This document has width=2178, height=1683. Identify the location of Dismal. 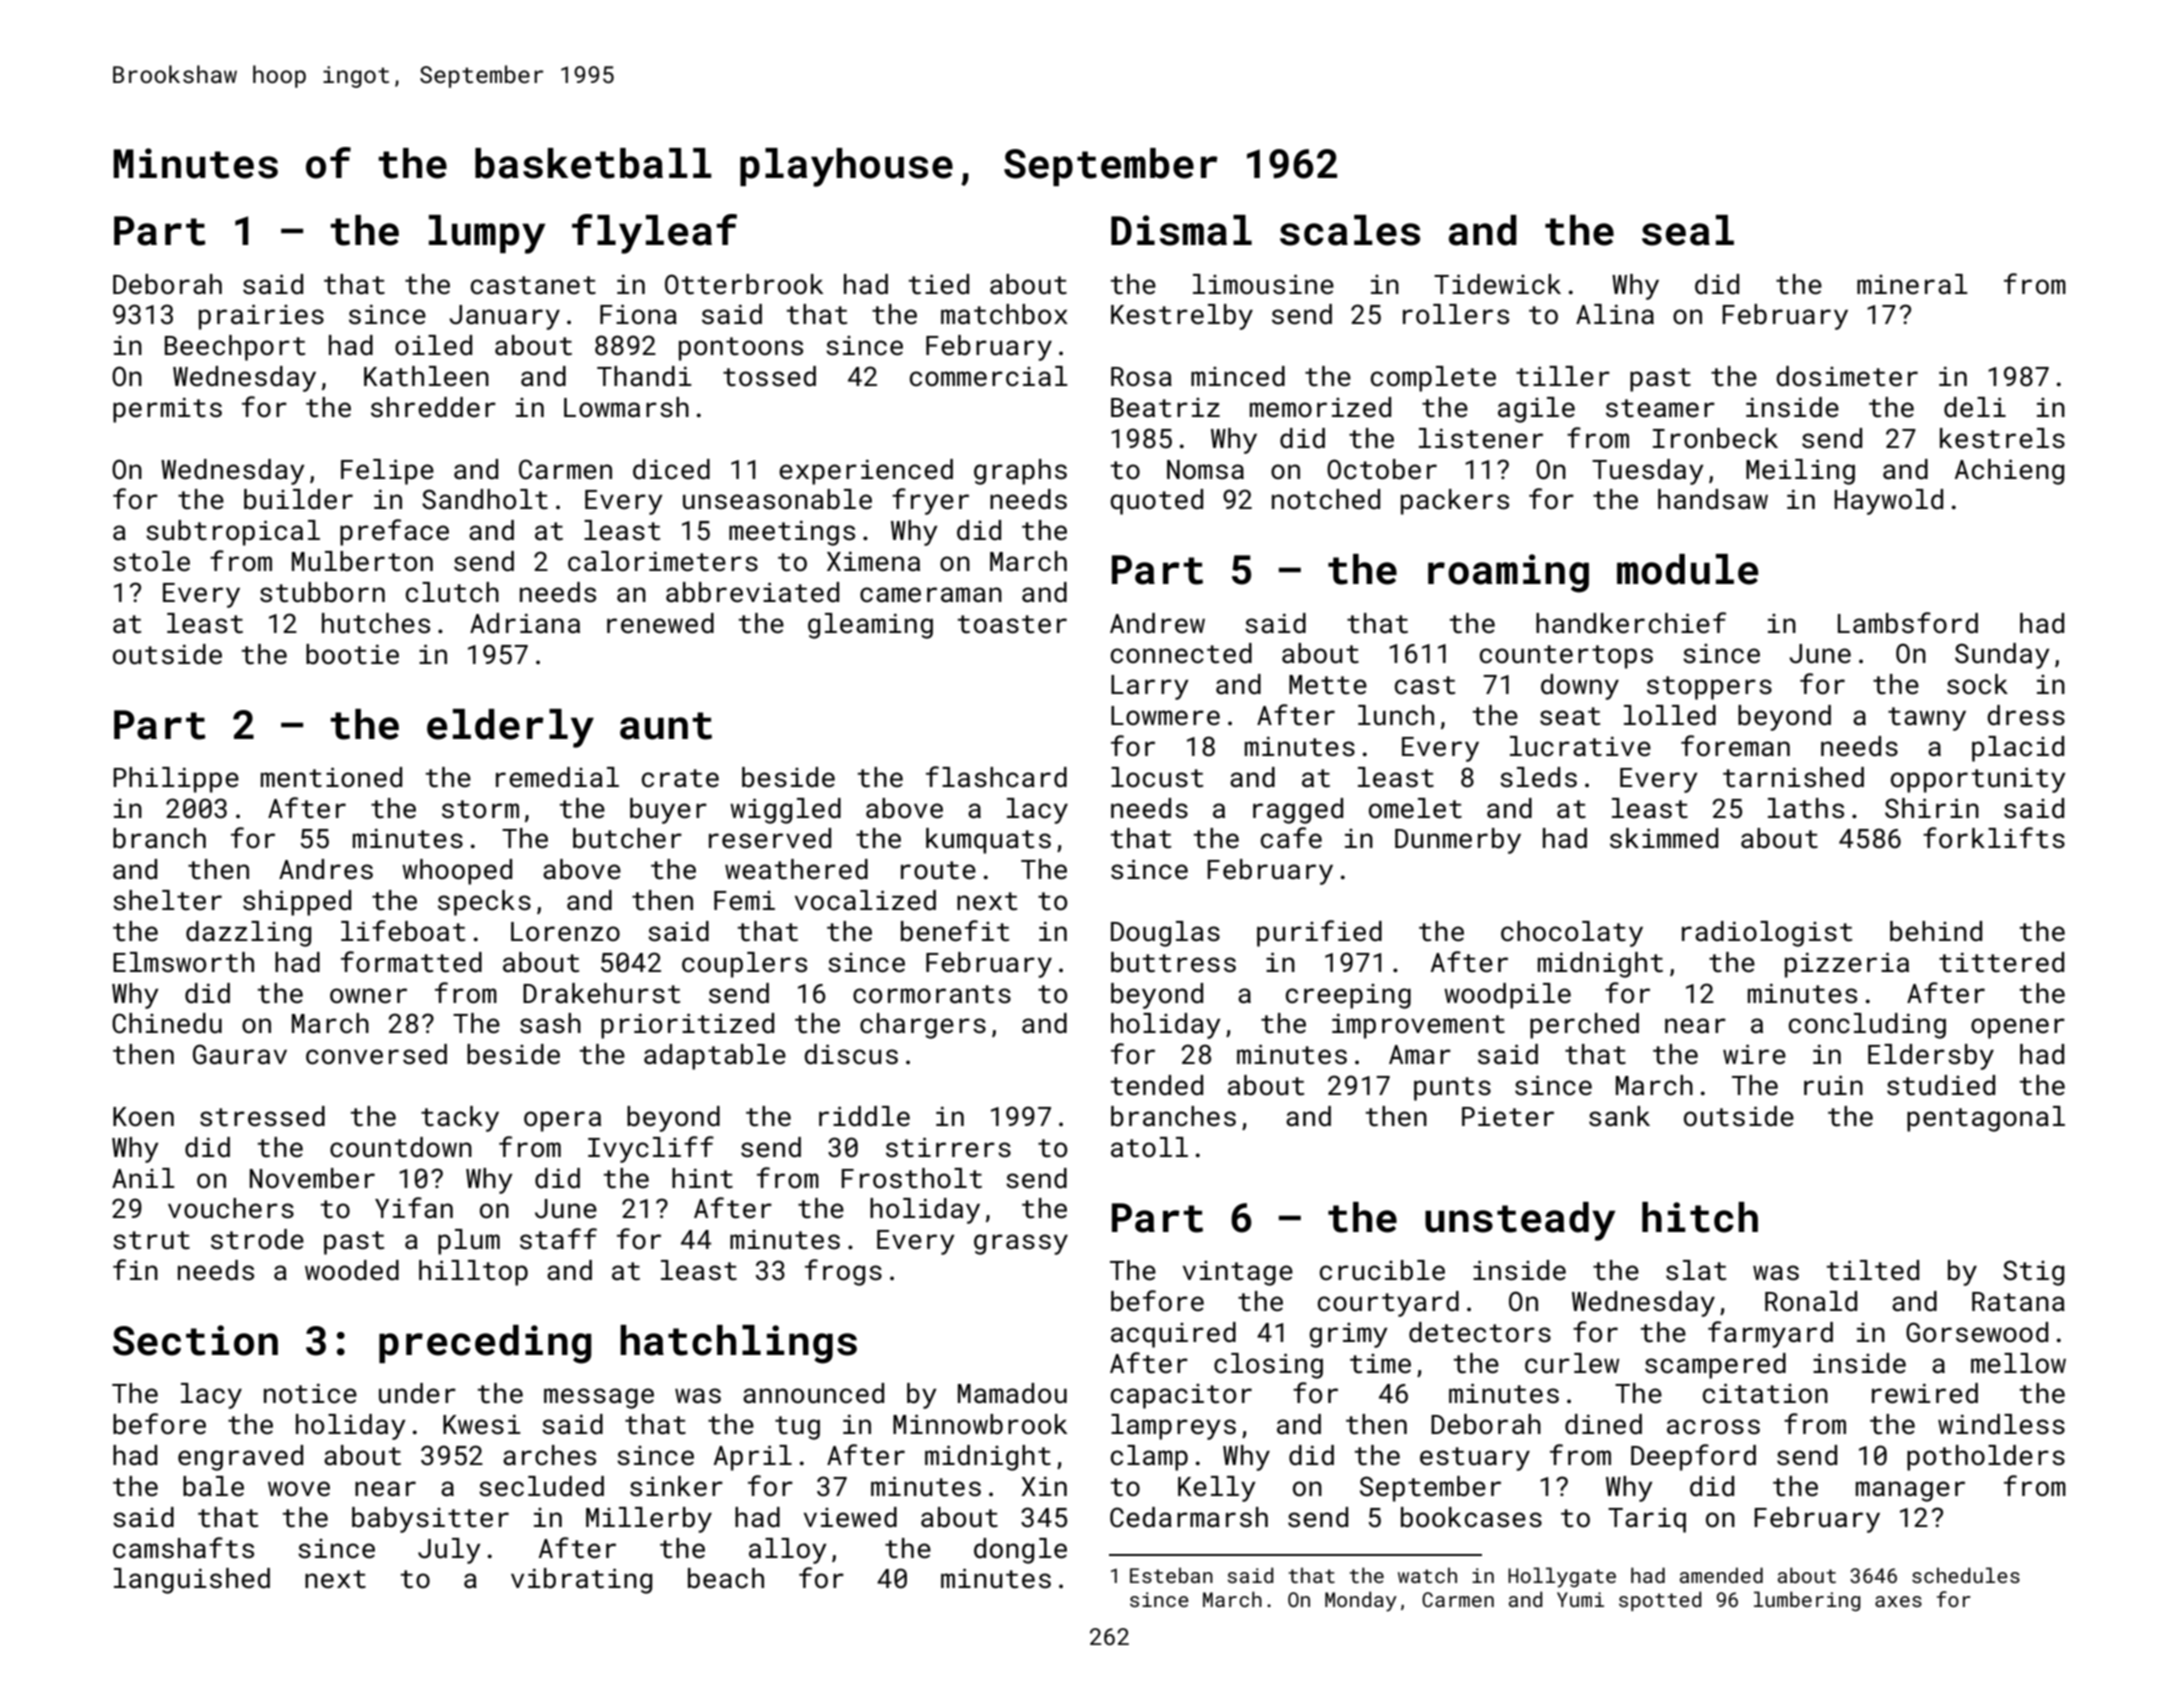
(1181, 230).
